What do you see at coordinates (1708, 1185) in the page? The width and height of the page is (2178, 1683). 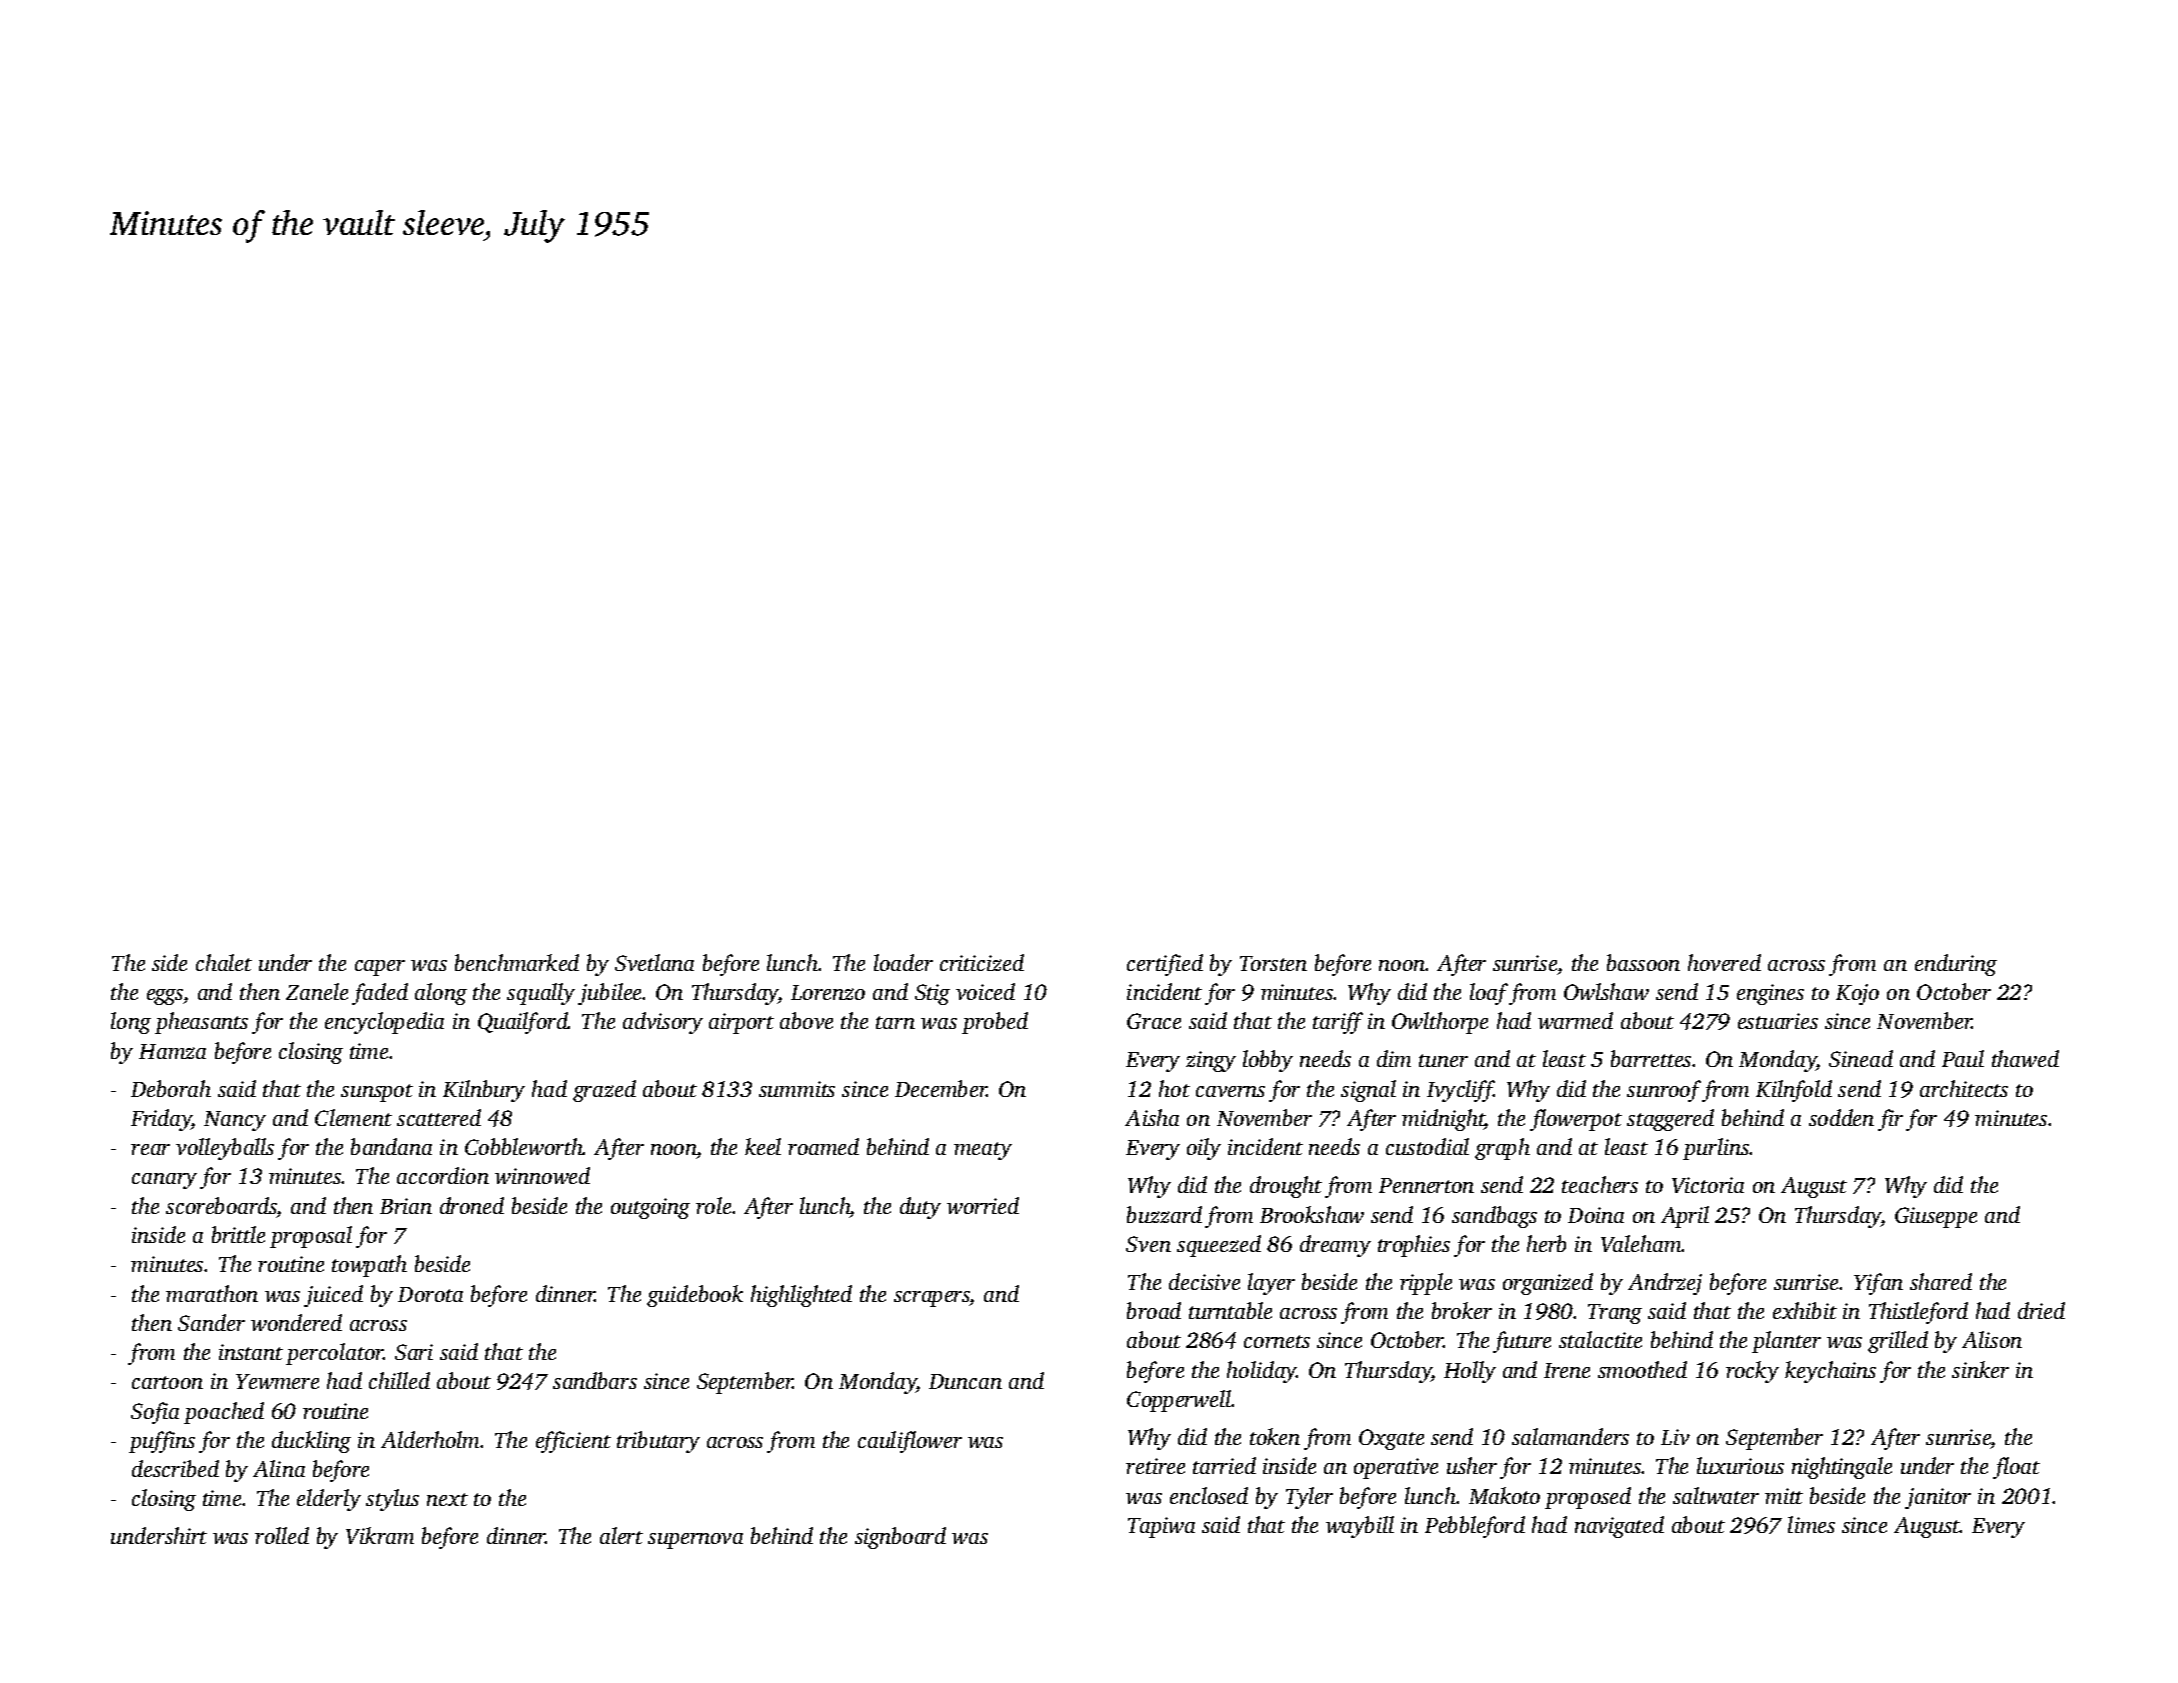 I see `Victoria` at bounding box center [1708, 1185].
